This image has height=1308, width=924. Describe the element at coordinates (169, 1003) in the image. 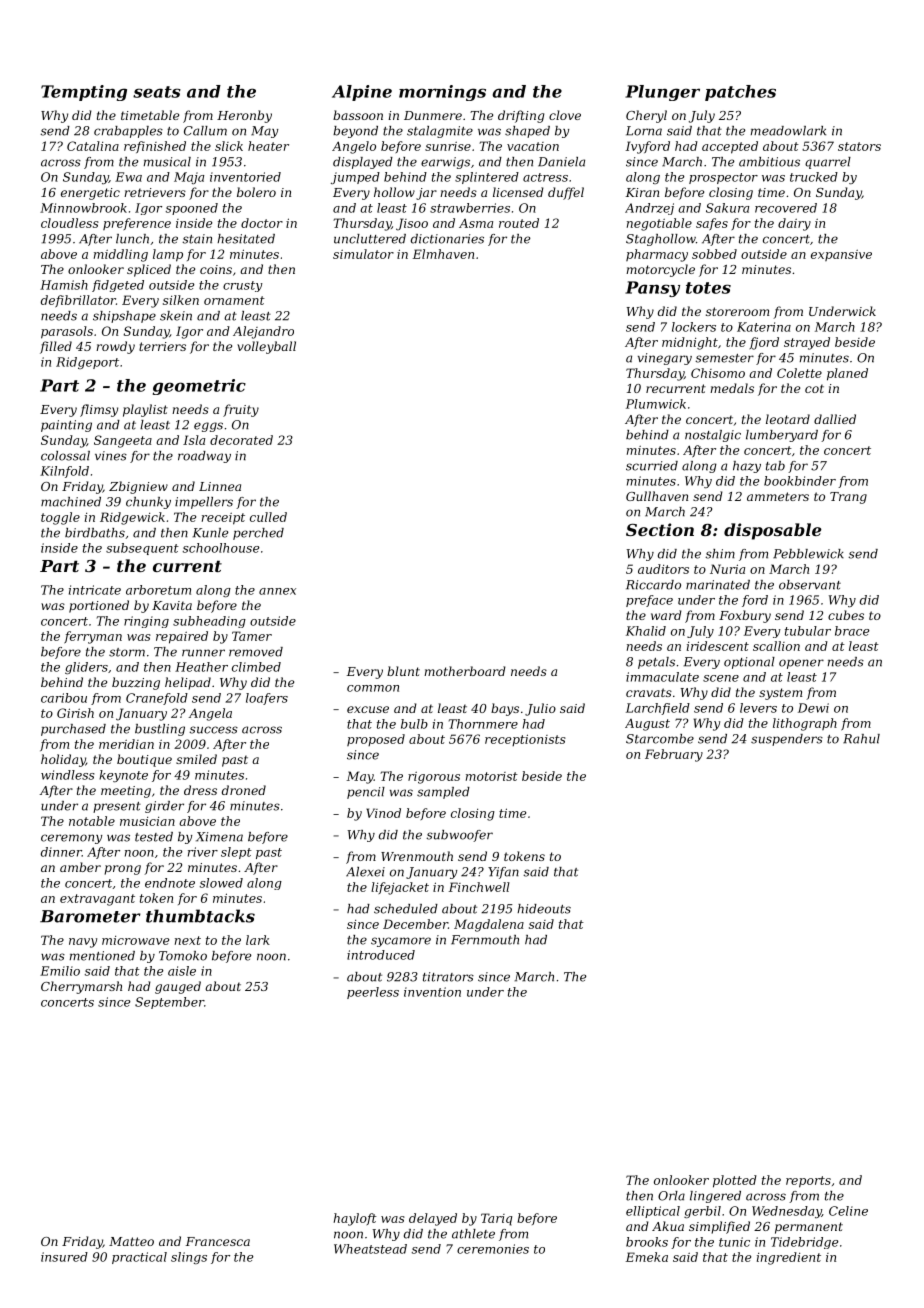

I see `September` at that location.
